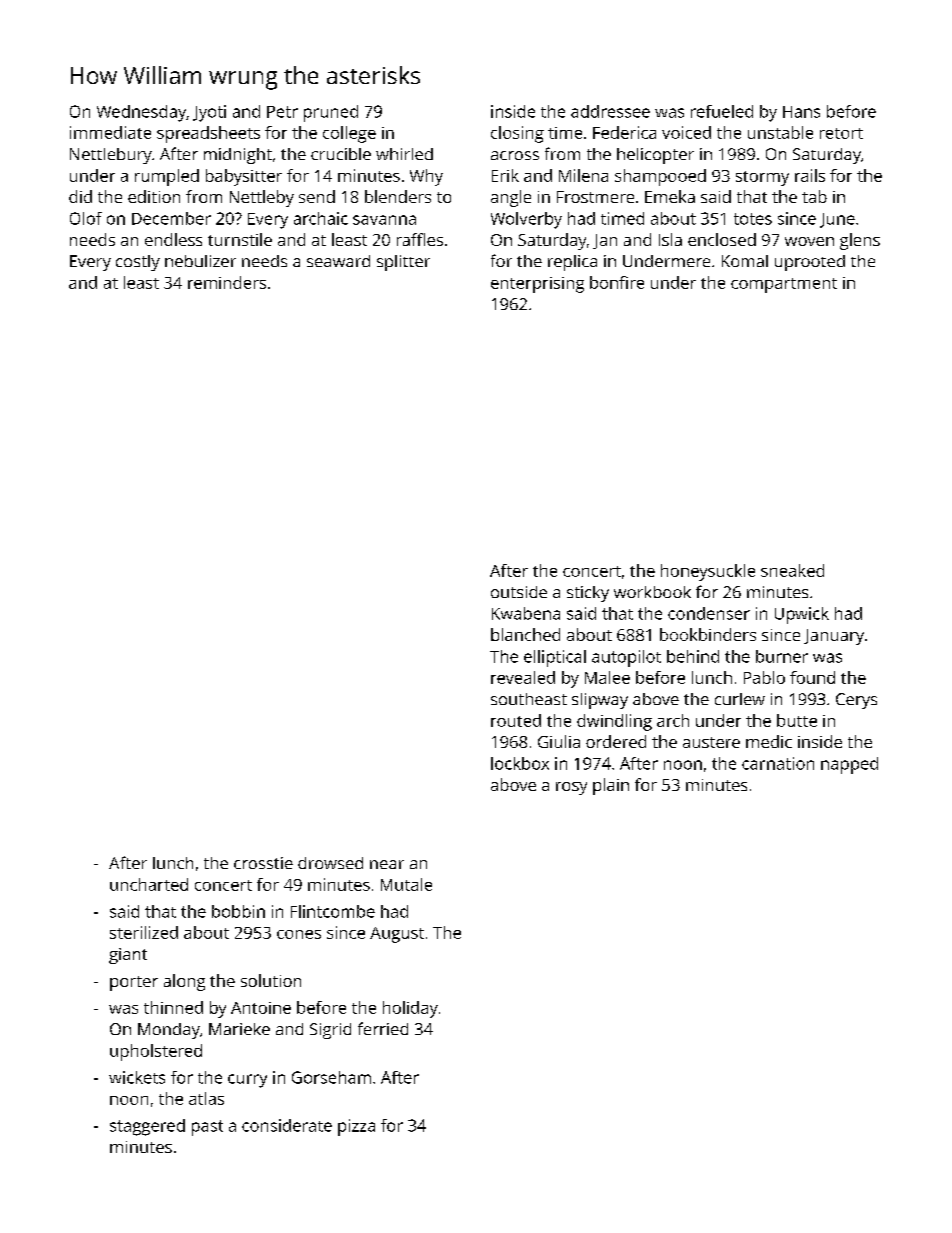  What do you see at coordinates (227, 282) in the image?
I see `reminders` at bounding box center [227, 282].
